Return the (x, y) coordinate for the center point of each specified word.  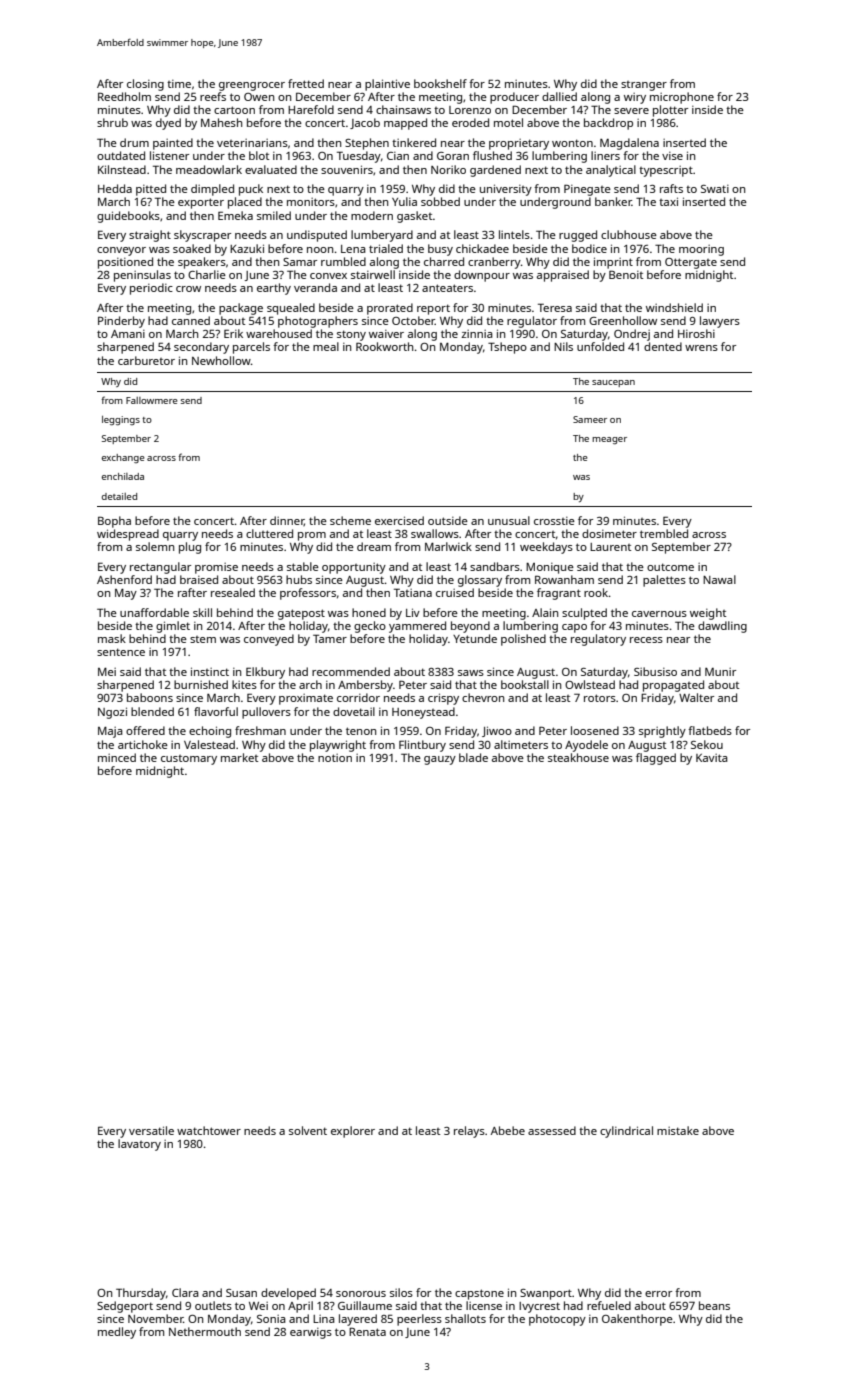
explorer (353, 1132)
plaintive (387, 85)
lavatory (139, 1145)
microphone (682, 98)
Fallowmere (152, 400)
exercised (399, 520)
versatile (151, 1130)
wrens (701, 348)
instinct (210, 671)
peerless (419, 1320)
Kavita (712, 758)
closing (145, 85)
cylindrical (626, 1132)
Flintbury (422, 746)
